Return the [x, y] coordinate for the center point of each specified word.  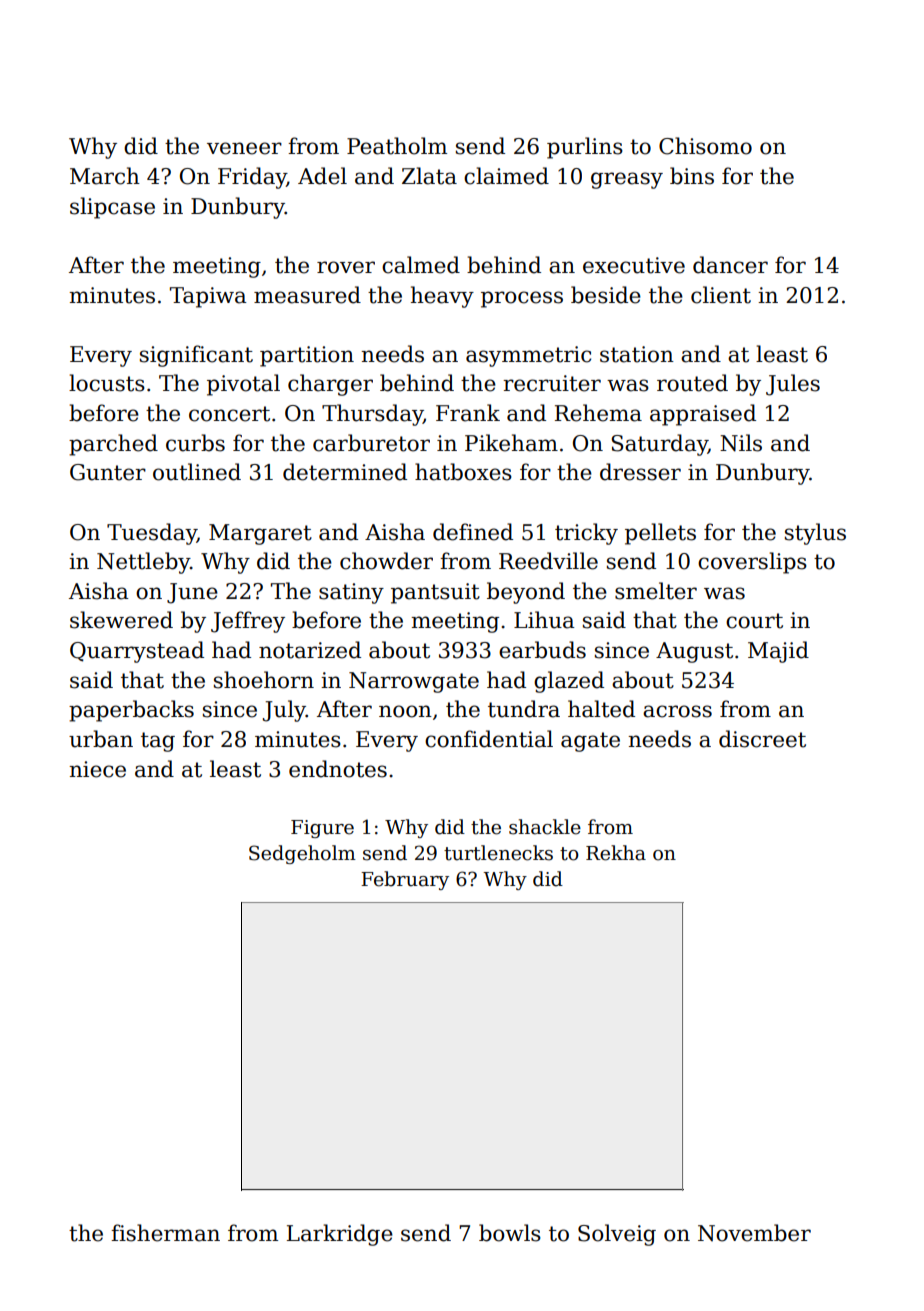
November [754, 1233]
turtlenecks [498, 853]
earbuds [542, 650]
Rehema [598, 413]
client [721, 295]
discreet [762, 739]
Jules [793, 385]
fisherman [165, 1233]
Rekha [616, 853]
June [192, 593]
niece [97, 769]
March [105, 176]
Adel [322, 176]
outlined [197, 472]
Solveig [617, 1235]
